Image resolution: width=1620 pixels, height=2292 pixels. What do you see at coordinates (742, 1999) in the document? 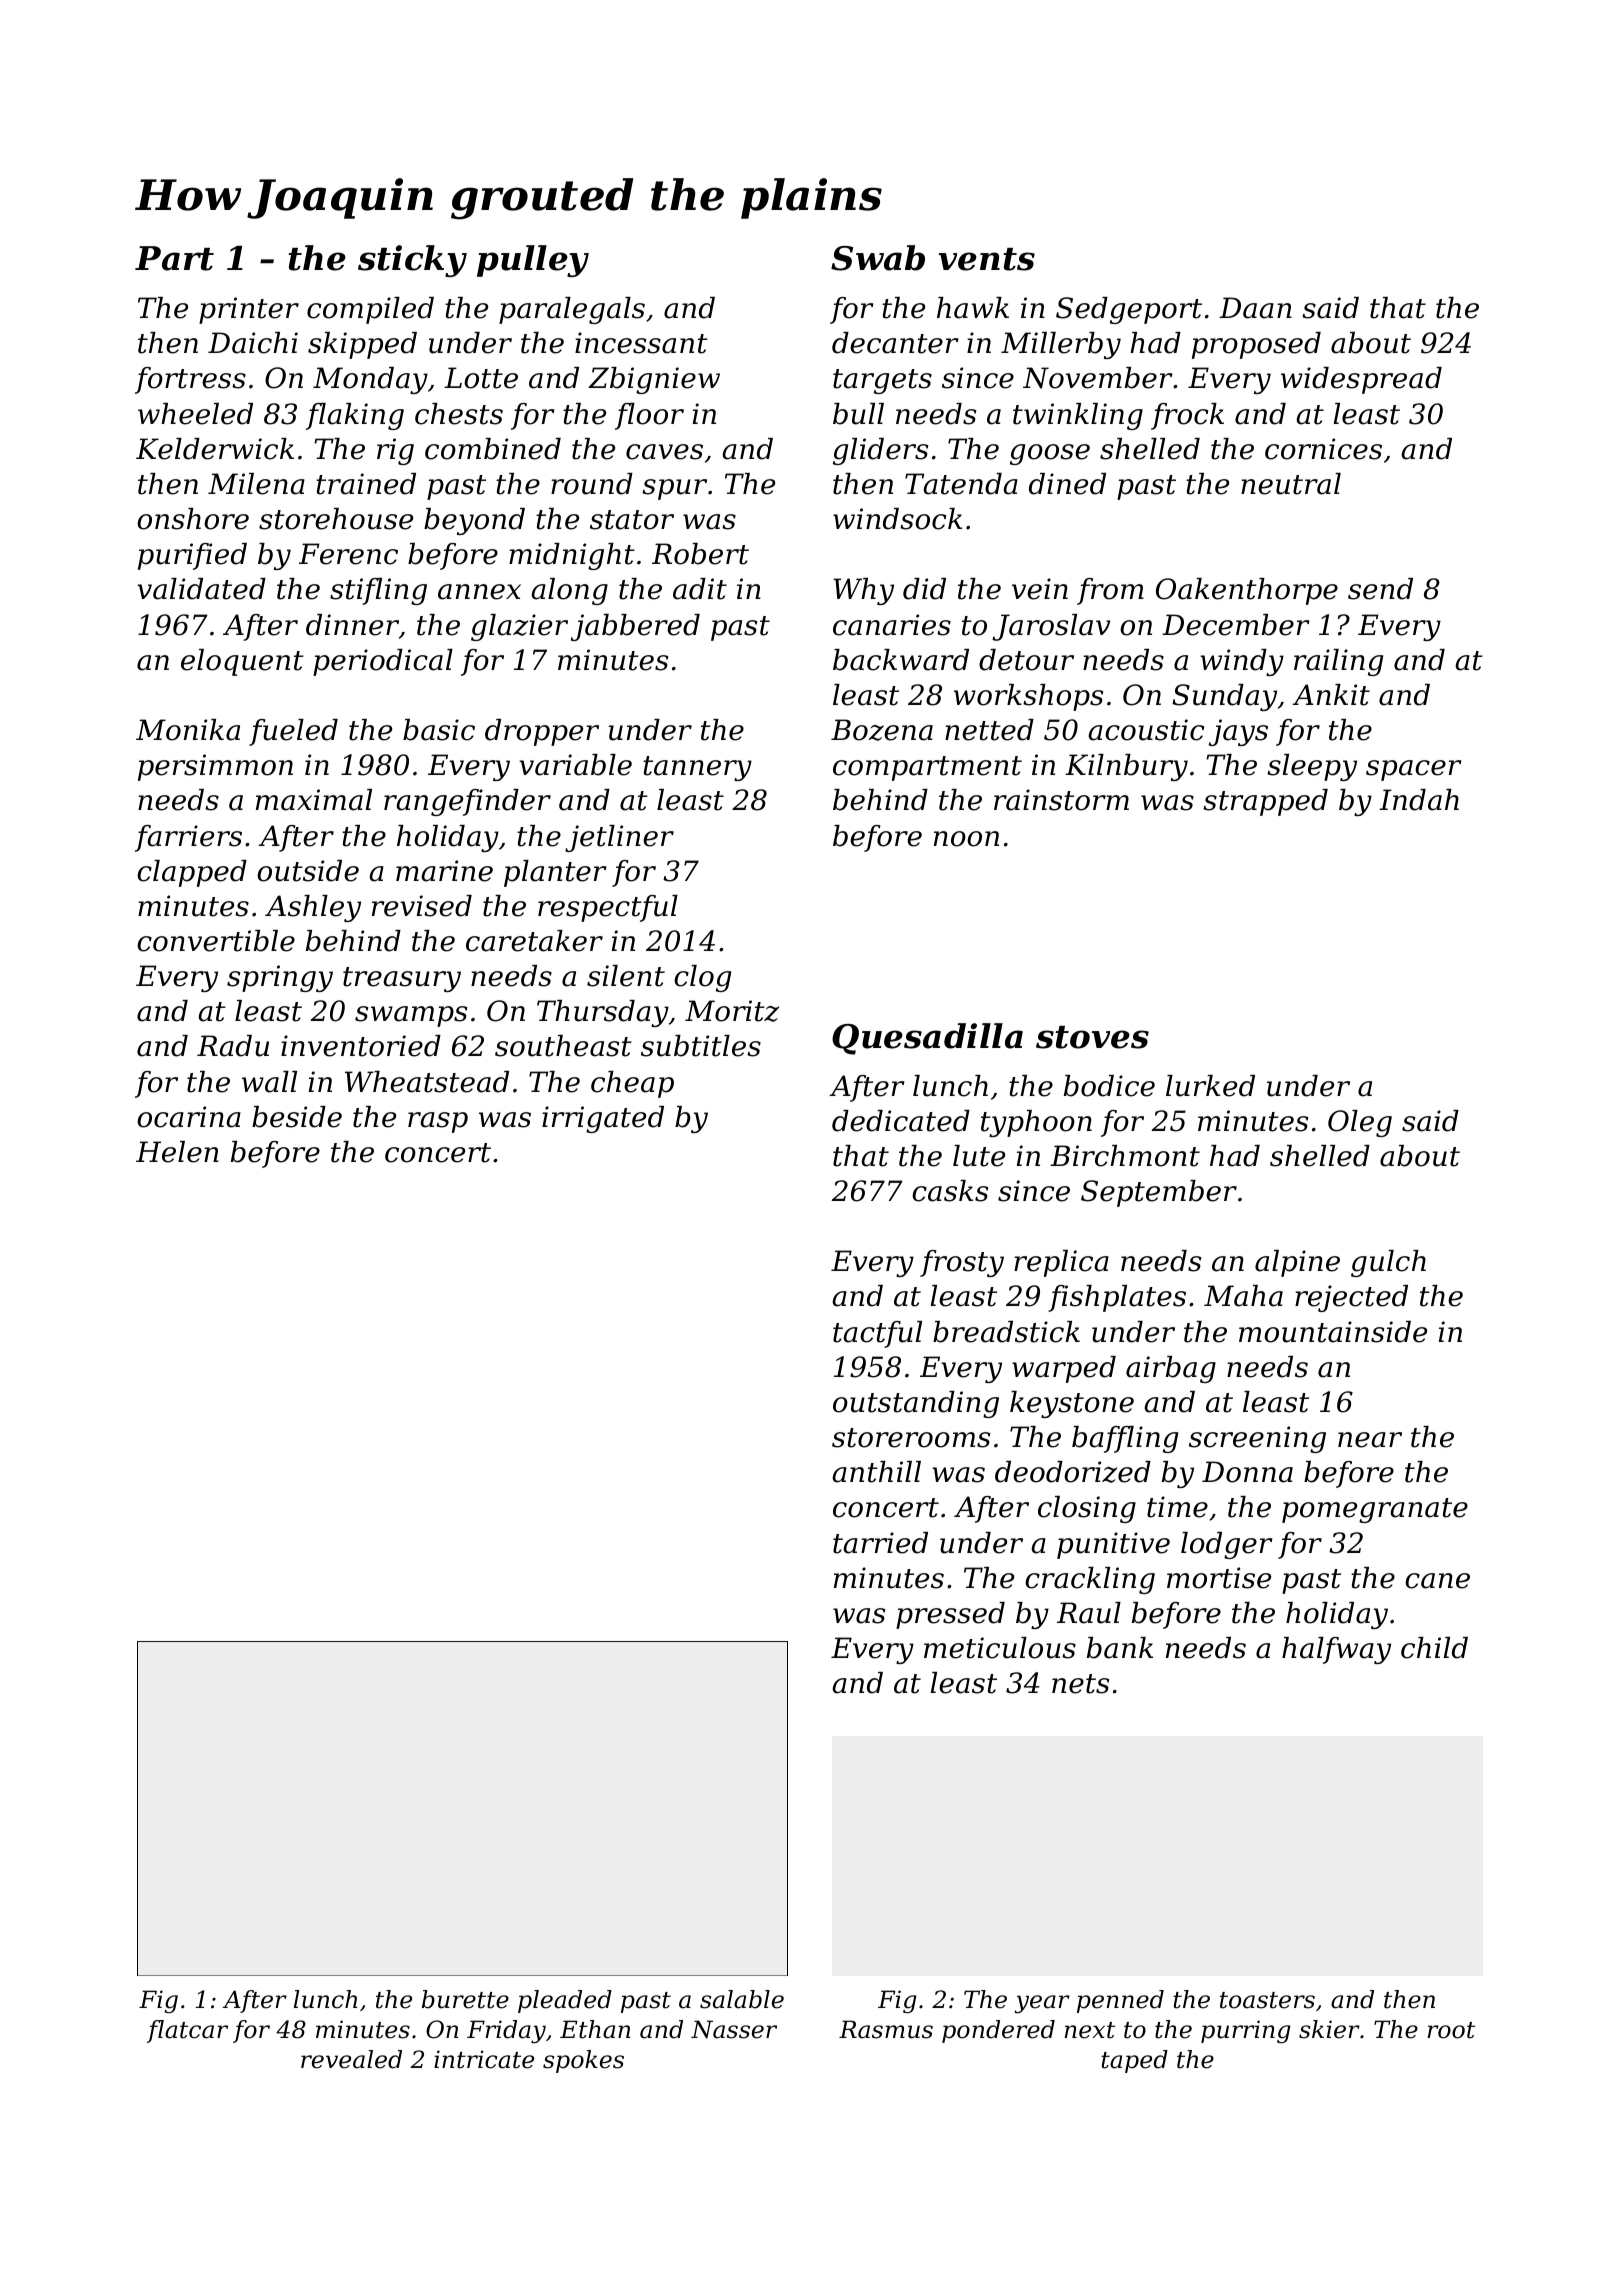
I see `salable` at bounding box center [742, 1999].
